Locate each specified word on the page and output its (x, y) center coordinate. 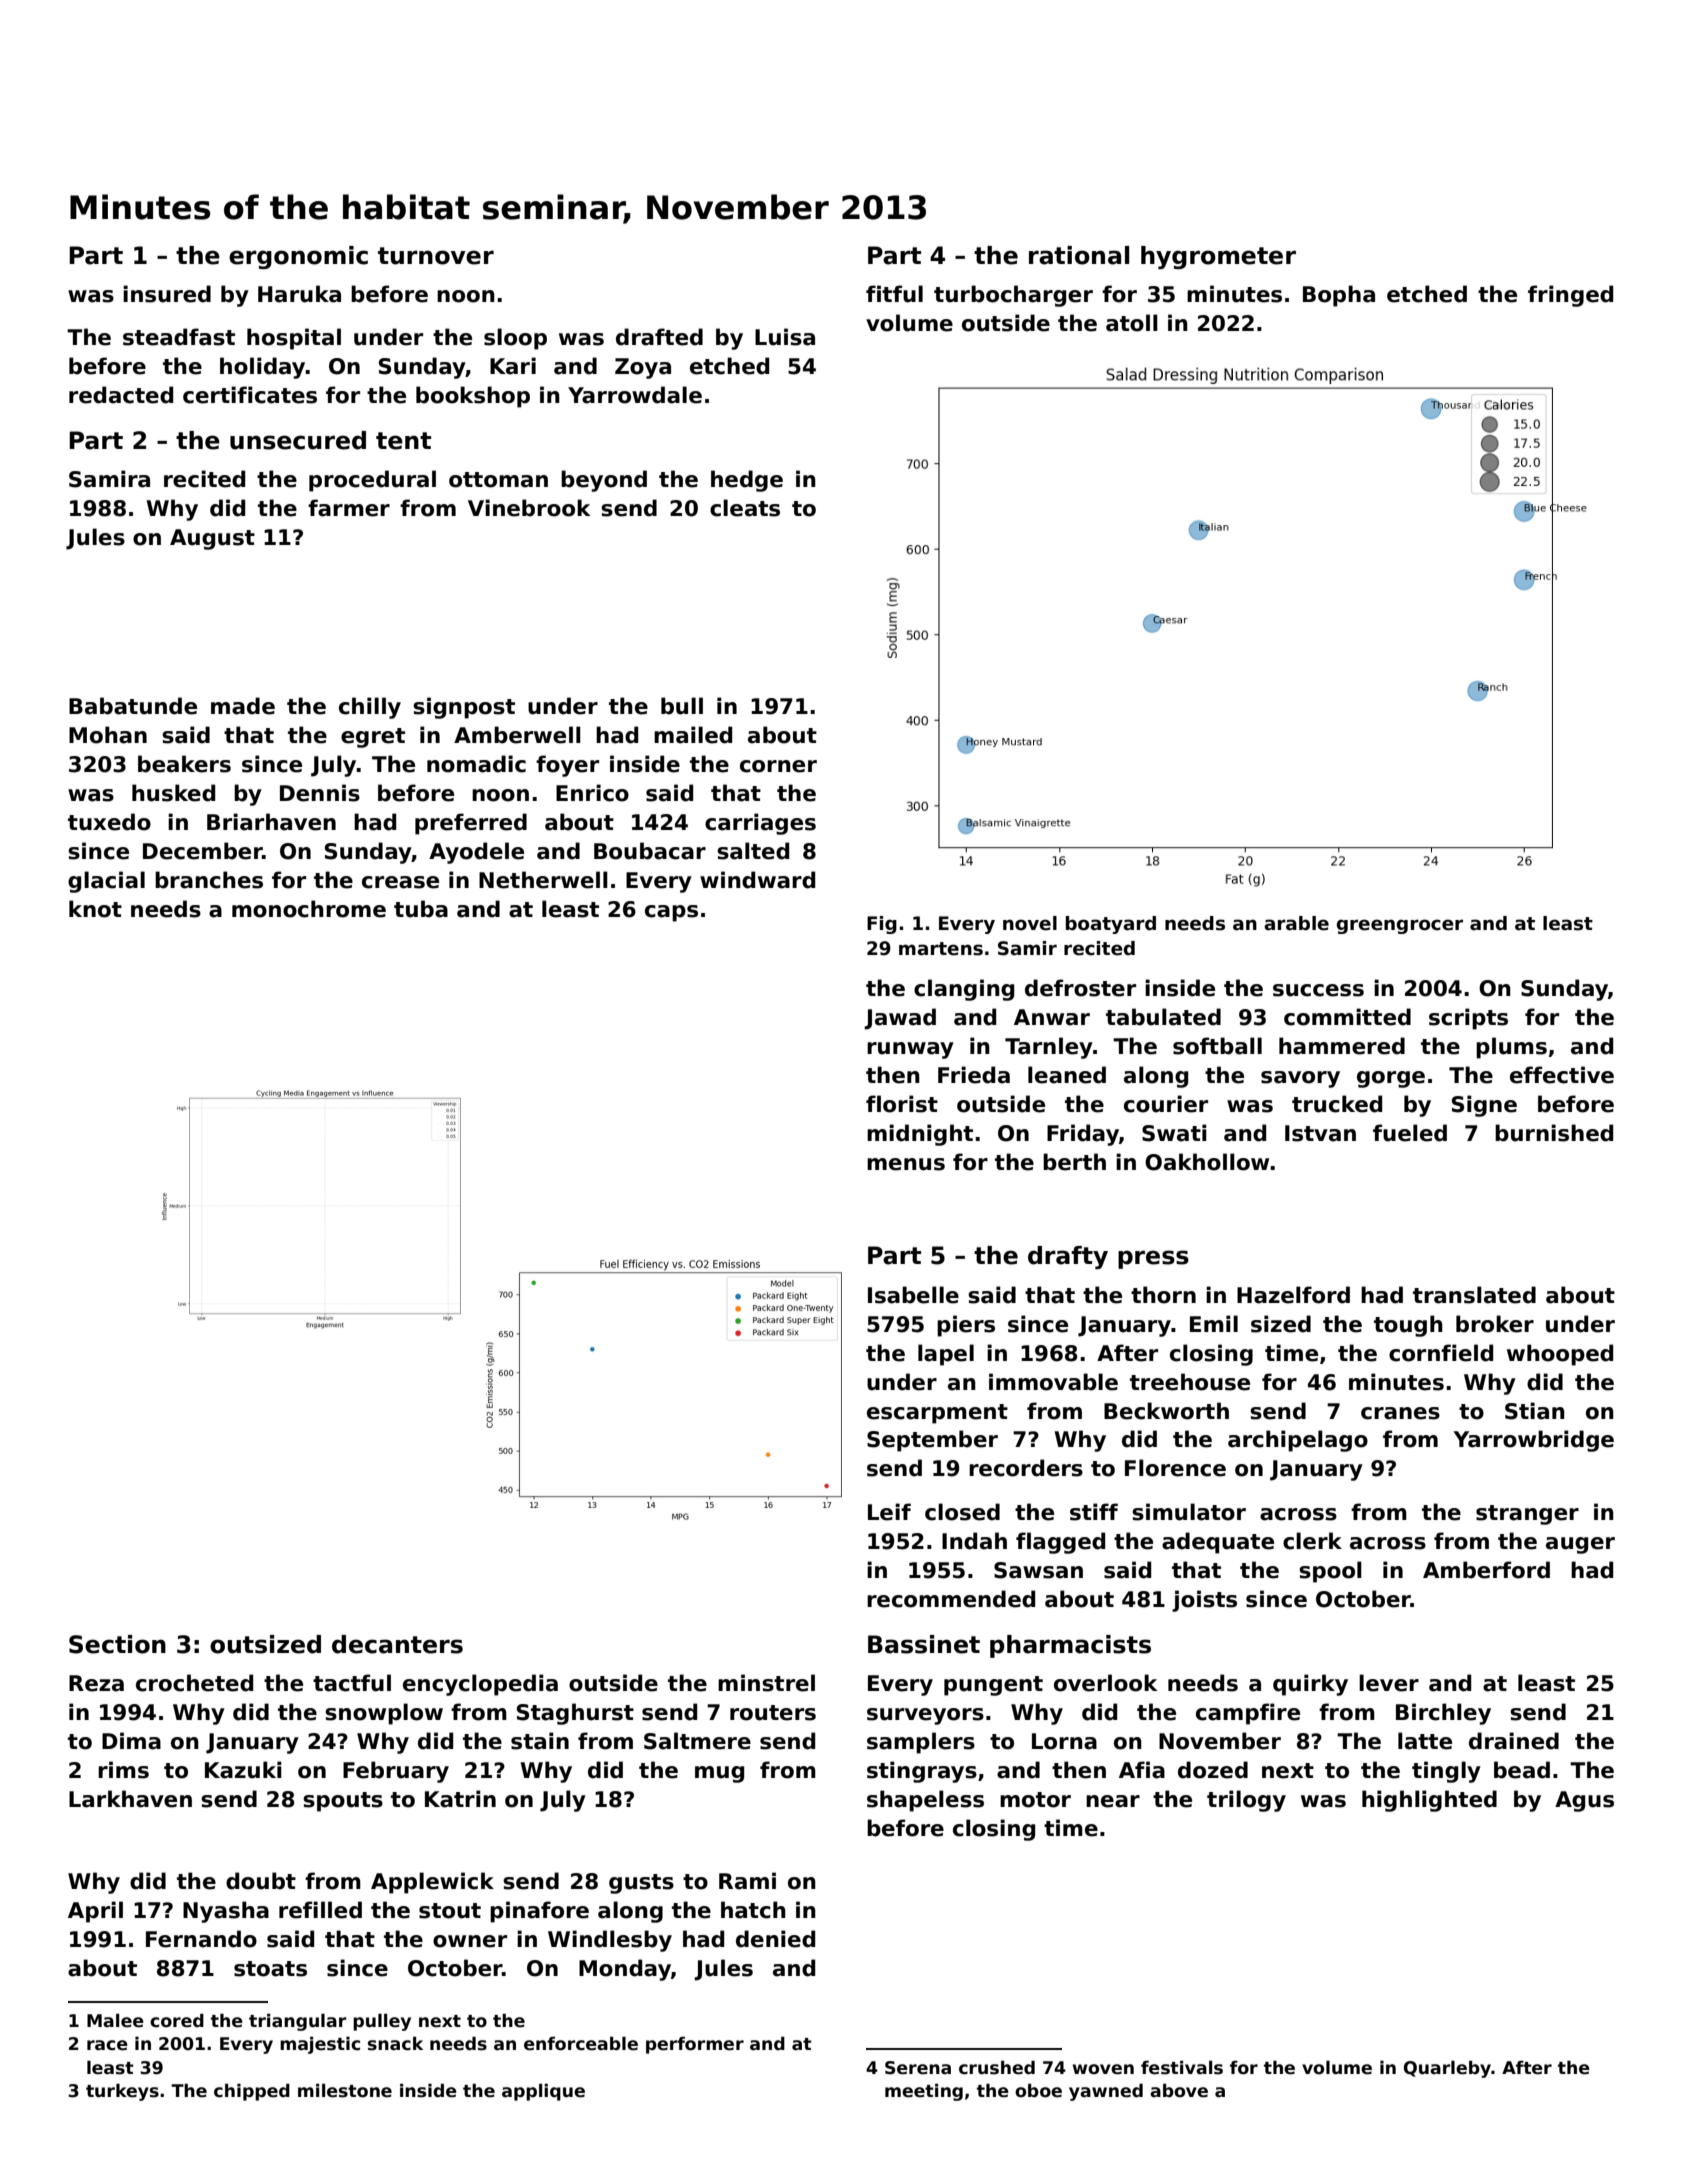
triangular (297, 2022)
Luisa (785, 337)
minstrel (766, 1683)
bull (682, 706)
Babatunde (133, 706)
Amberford (1486, 1570)
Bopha (1339, 296)
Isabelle (913, 1295)
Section (117, 1644)
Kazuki (243, 1770)
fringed (1570, 296)
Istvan (1320, 1133)
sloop (515, 339)
